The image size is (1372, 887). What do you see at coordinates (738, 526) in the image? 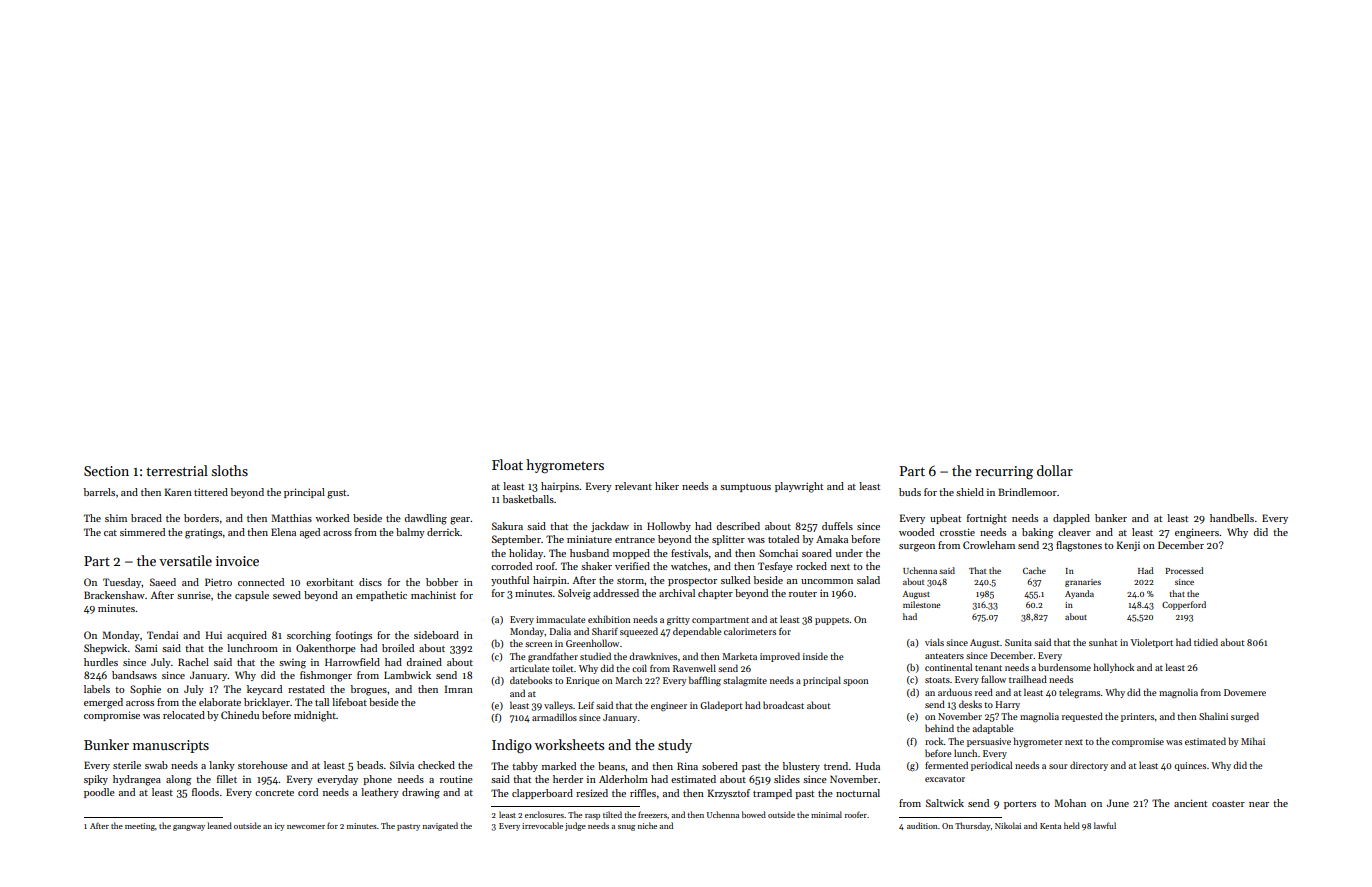
I see `described` at bounding box center [738, 526].
